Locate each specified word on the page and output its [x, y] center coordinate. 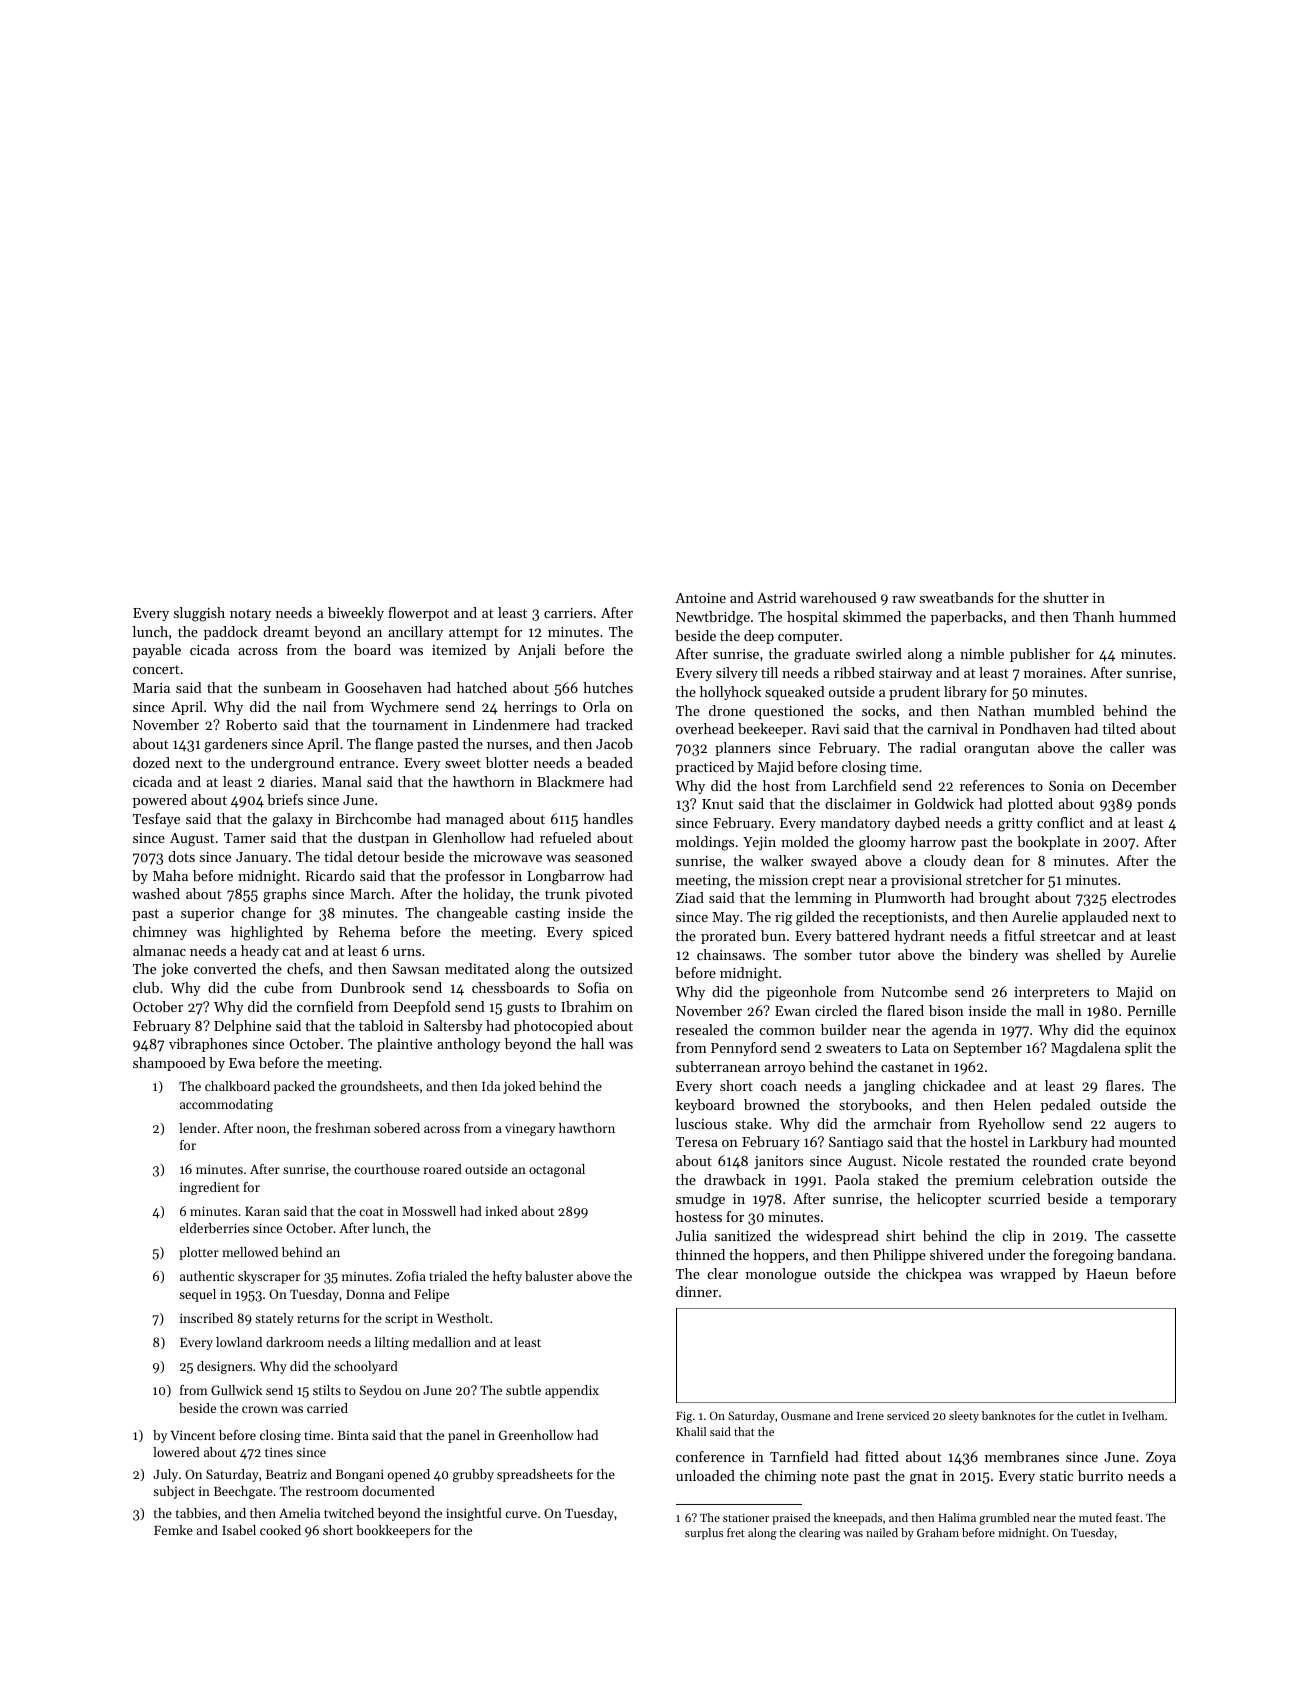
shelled [1078, 954]
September [988, 1049]
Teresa [697, 1142]
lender [198, 1128]
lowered [176, 1452]
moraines [1053, 673]
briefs [285, 799]
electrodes [1144, 897]
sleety [964, 1417]
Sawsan [416, 969]
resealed [702, 1029]
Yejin [759, 843]
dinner [697, 1291]
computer [808, 638]
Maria [151, 688]
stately [274, 1319]
